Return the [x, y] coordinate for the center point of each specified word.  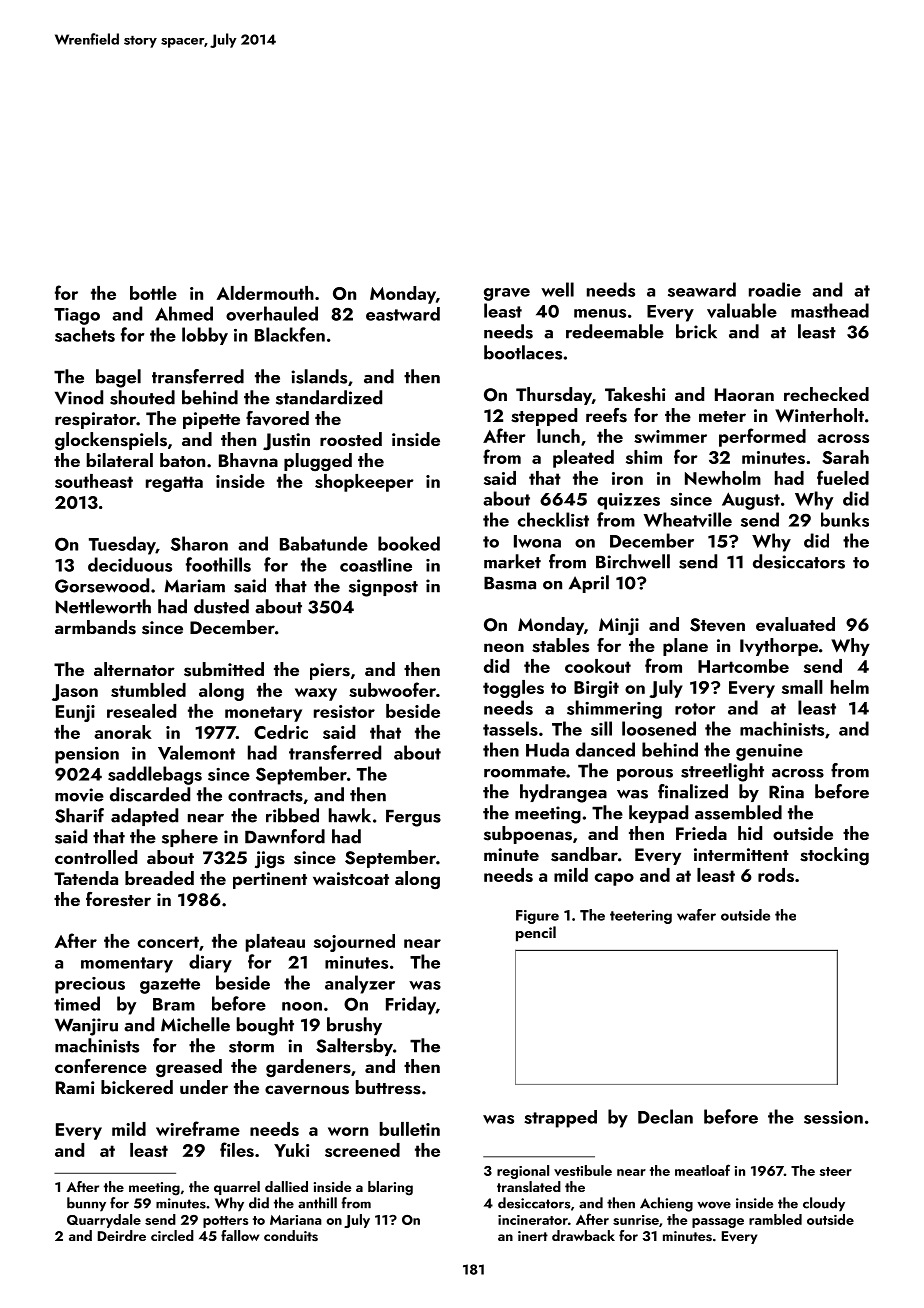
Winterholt [819, 415]
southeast [94, 481]
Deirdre [122, 1235]
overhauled [272, 313]
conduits [291, 1236]
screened [362, 1150]
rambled [775, 1219]
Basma [510, 583]
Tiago [77, 316]
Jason [75, 692]
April [589, 584]
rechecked [826, 394]
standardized [329, 397]
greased [189, 1068]
